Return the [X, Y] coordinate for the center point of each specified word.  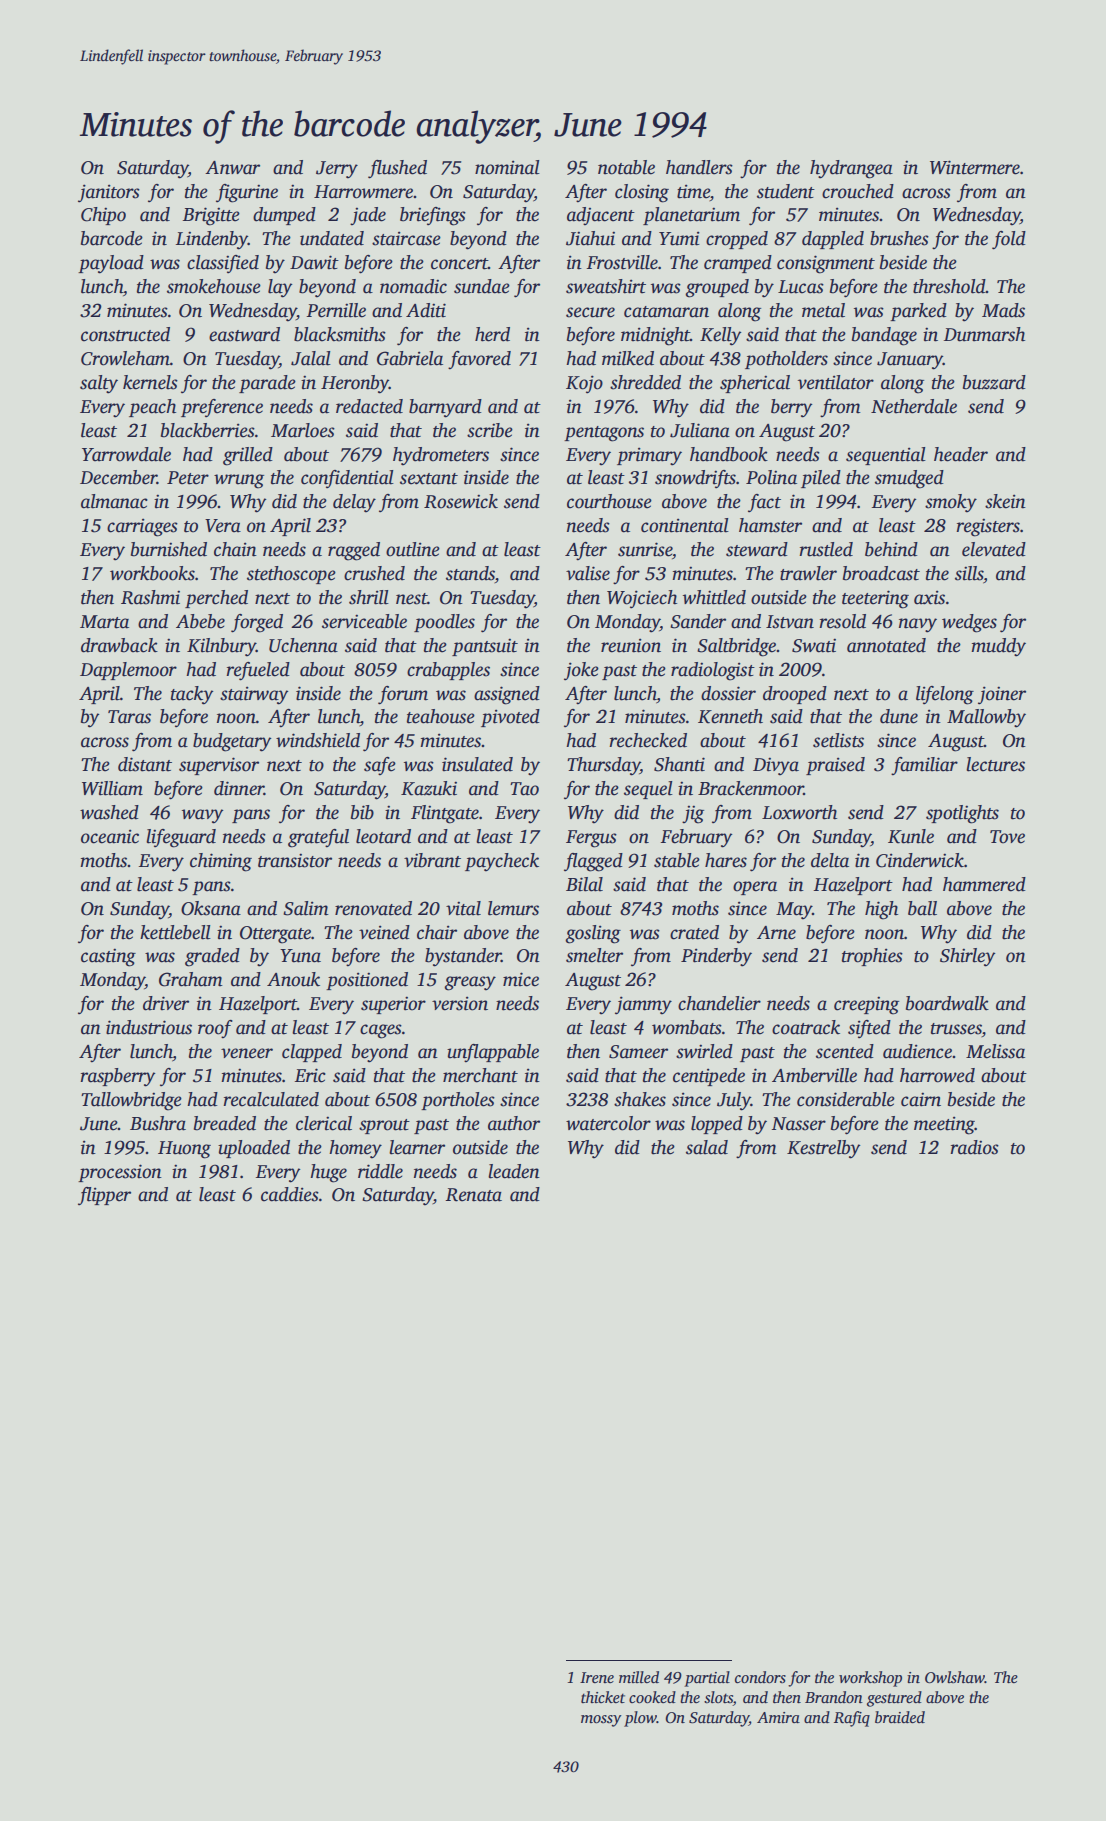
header [961, 454]
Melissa [995, 1051]
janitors [109, 193]
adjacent [601, 216]
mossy [601, 1721]
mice [521, 979]
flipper [104, 1196]
